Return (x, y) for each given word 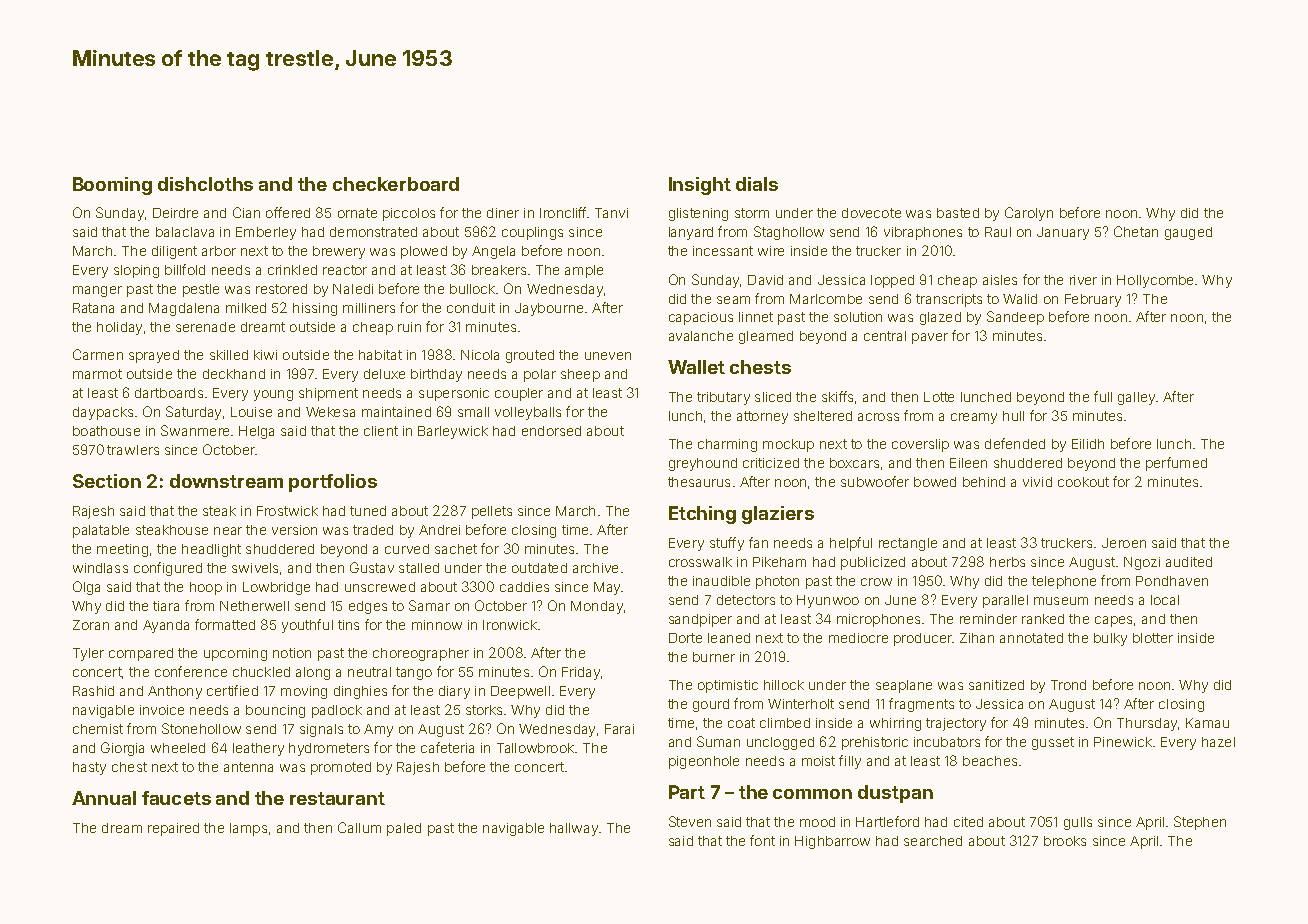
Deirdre (175, 213)
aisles (1000, 280)
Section (107, 481)
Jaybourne (549, 309)
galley (1136, 398)
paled (404, 829)
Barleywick (453, 432)
